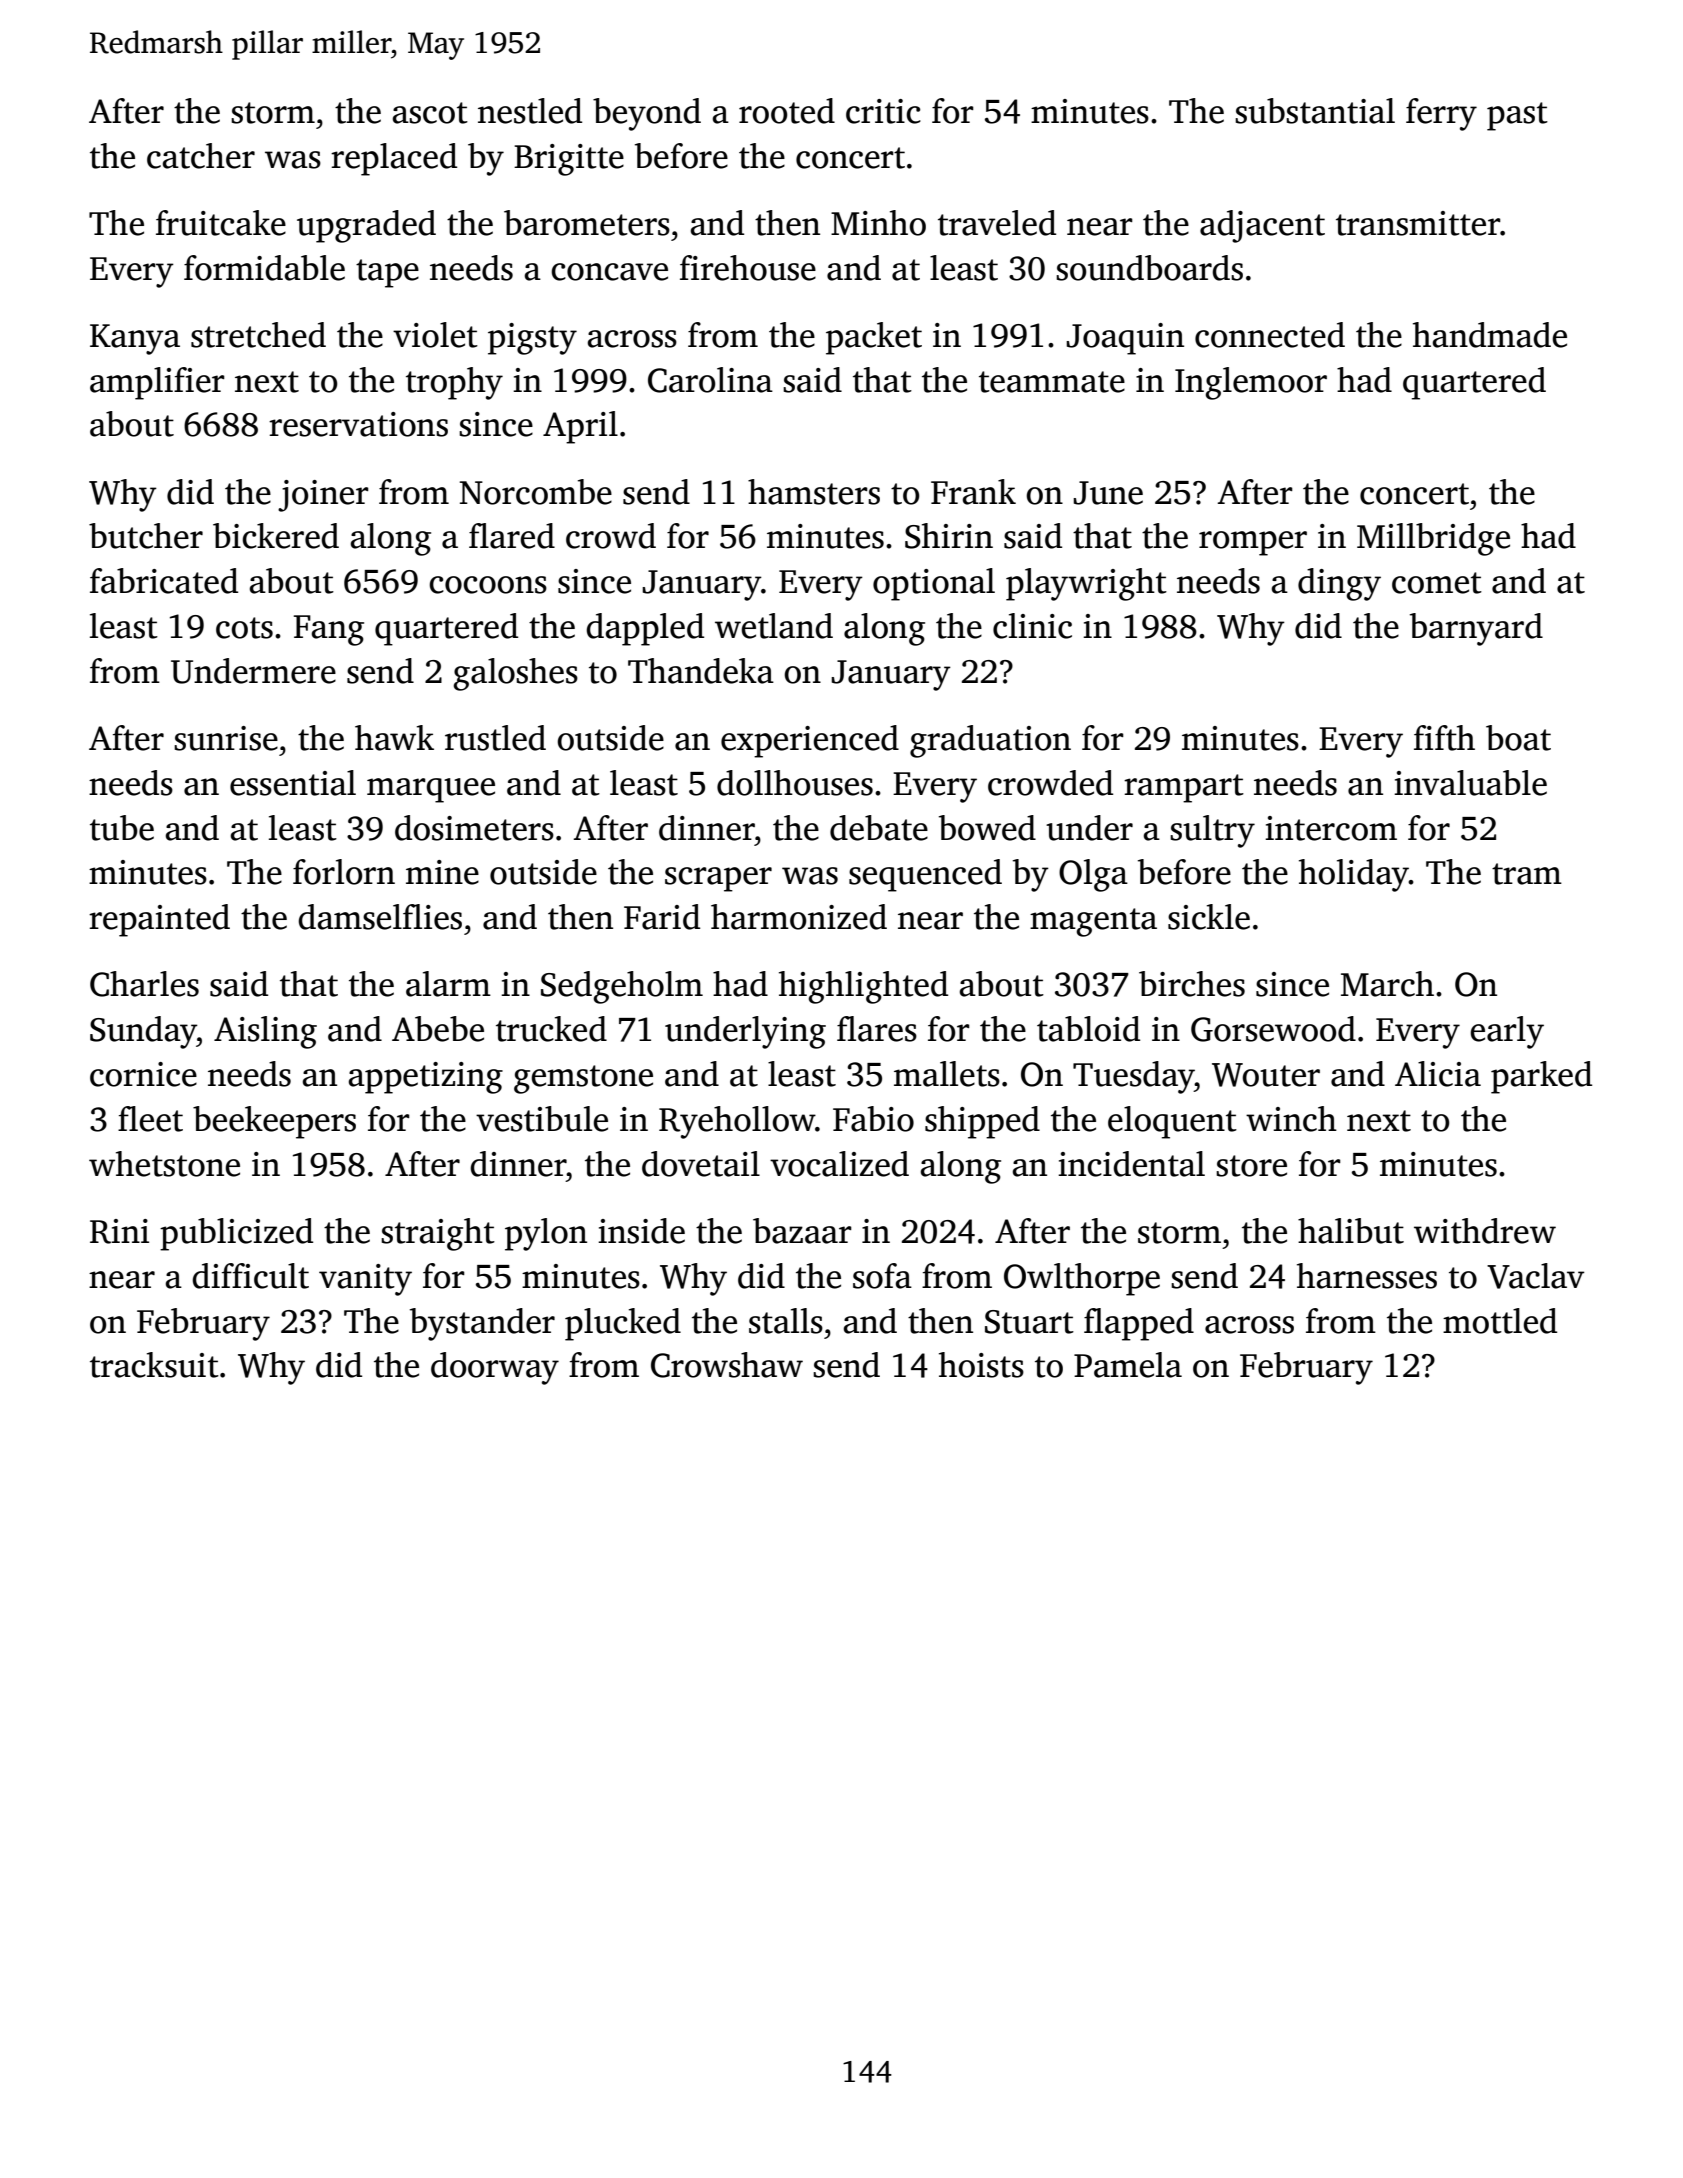  Describe the element at coordinates (435, 335) in the screenshot. I see `violet` at that location.
